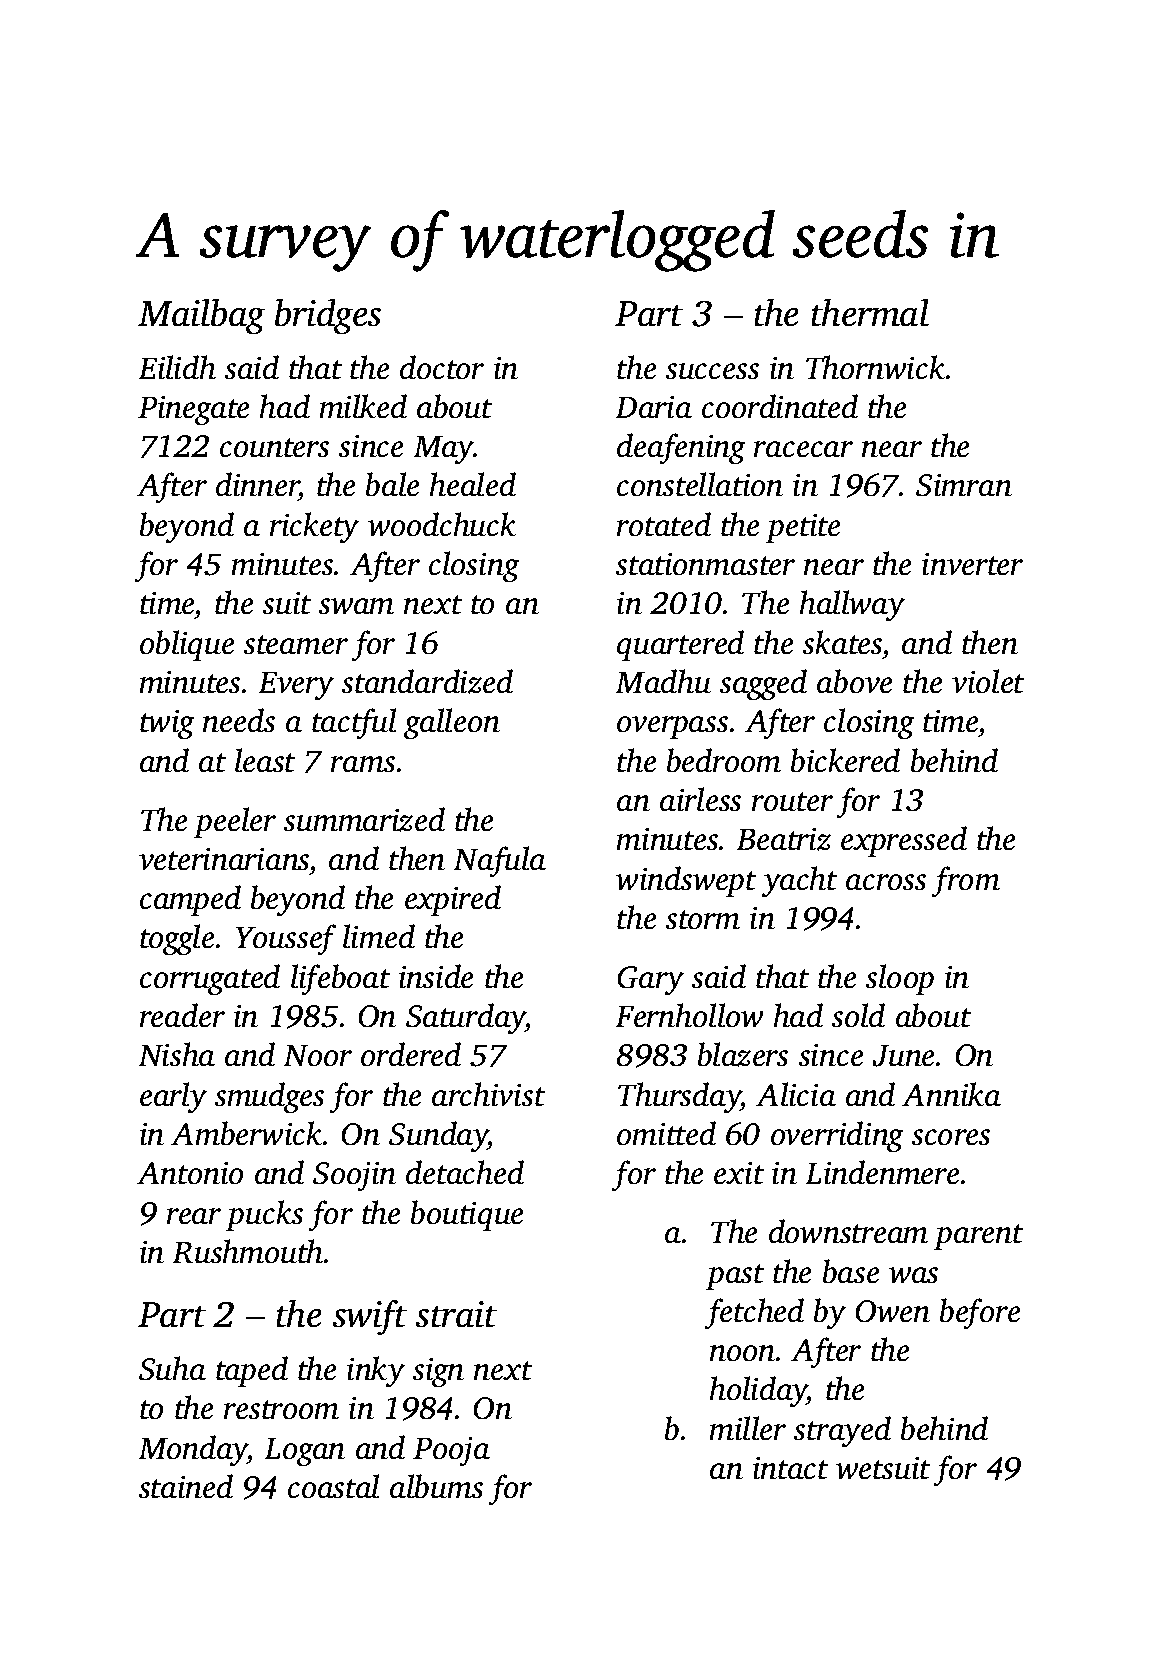 The image size is (1165, 1654). What do you see at coordinates (712, 371) in the screenshot?
I see `success` at bounding box center [712, 371].
